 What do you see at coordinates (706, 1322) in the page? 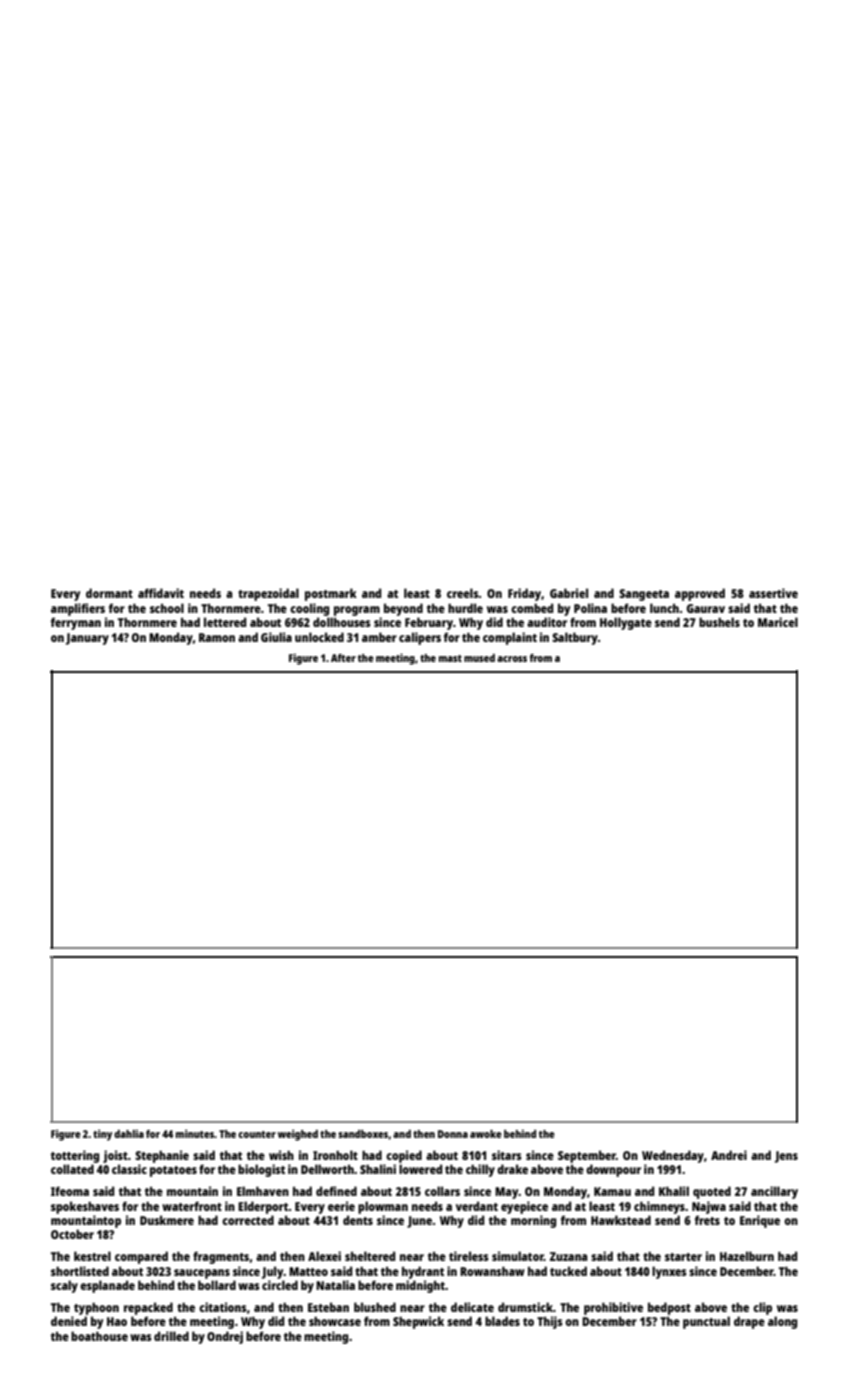
I see `punctual` at bounding box center [706, 1322].
